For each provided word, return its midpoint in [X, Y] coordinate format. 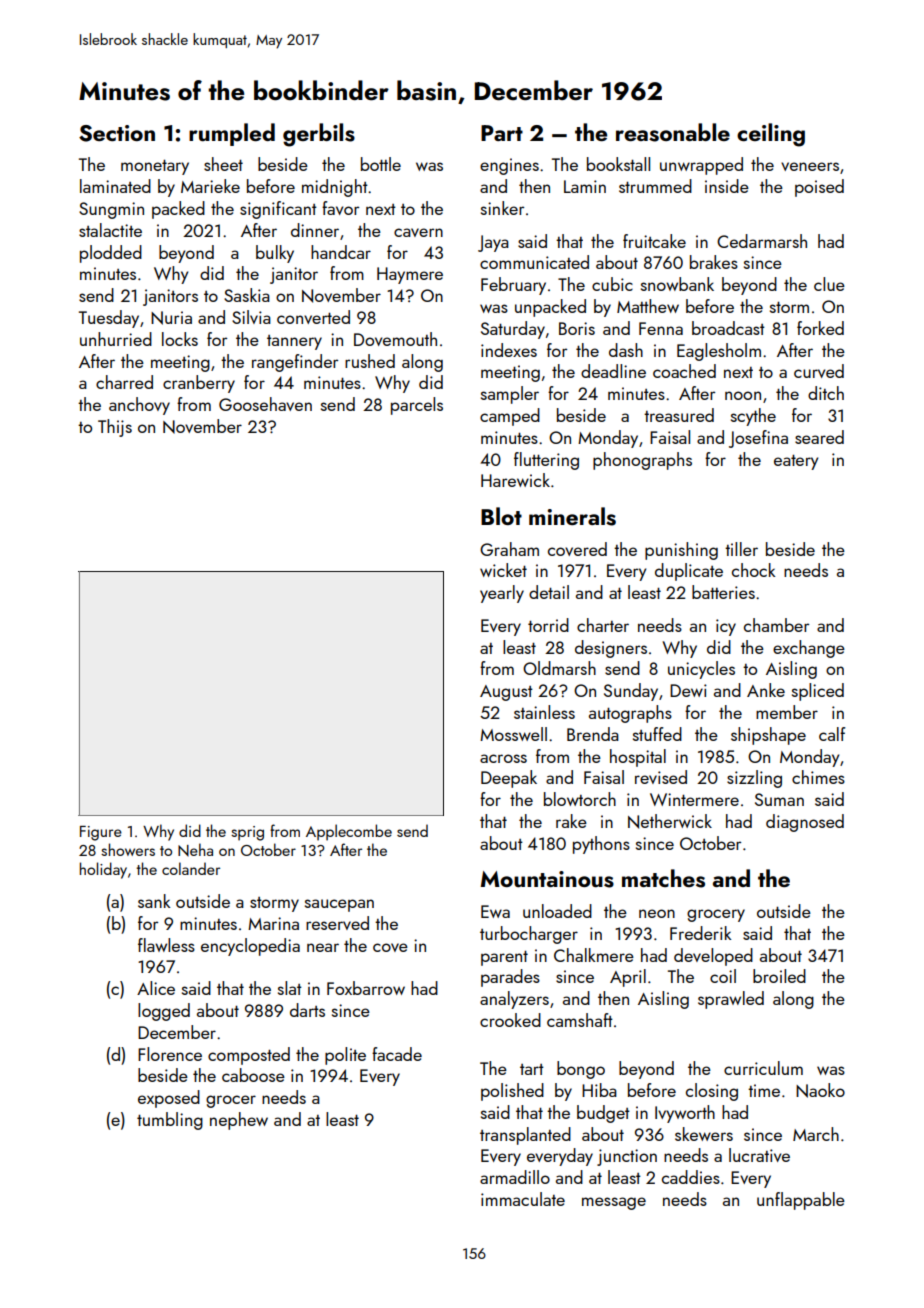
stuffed [657, 734]
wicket [503, 570]
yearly [502, 594]
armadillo [515, 1177]
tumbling [170, 1121]
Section [117, 133]
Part [502, 133]
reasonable [673, 132]
